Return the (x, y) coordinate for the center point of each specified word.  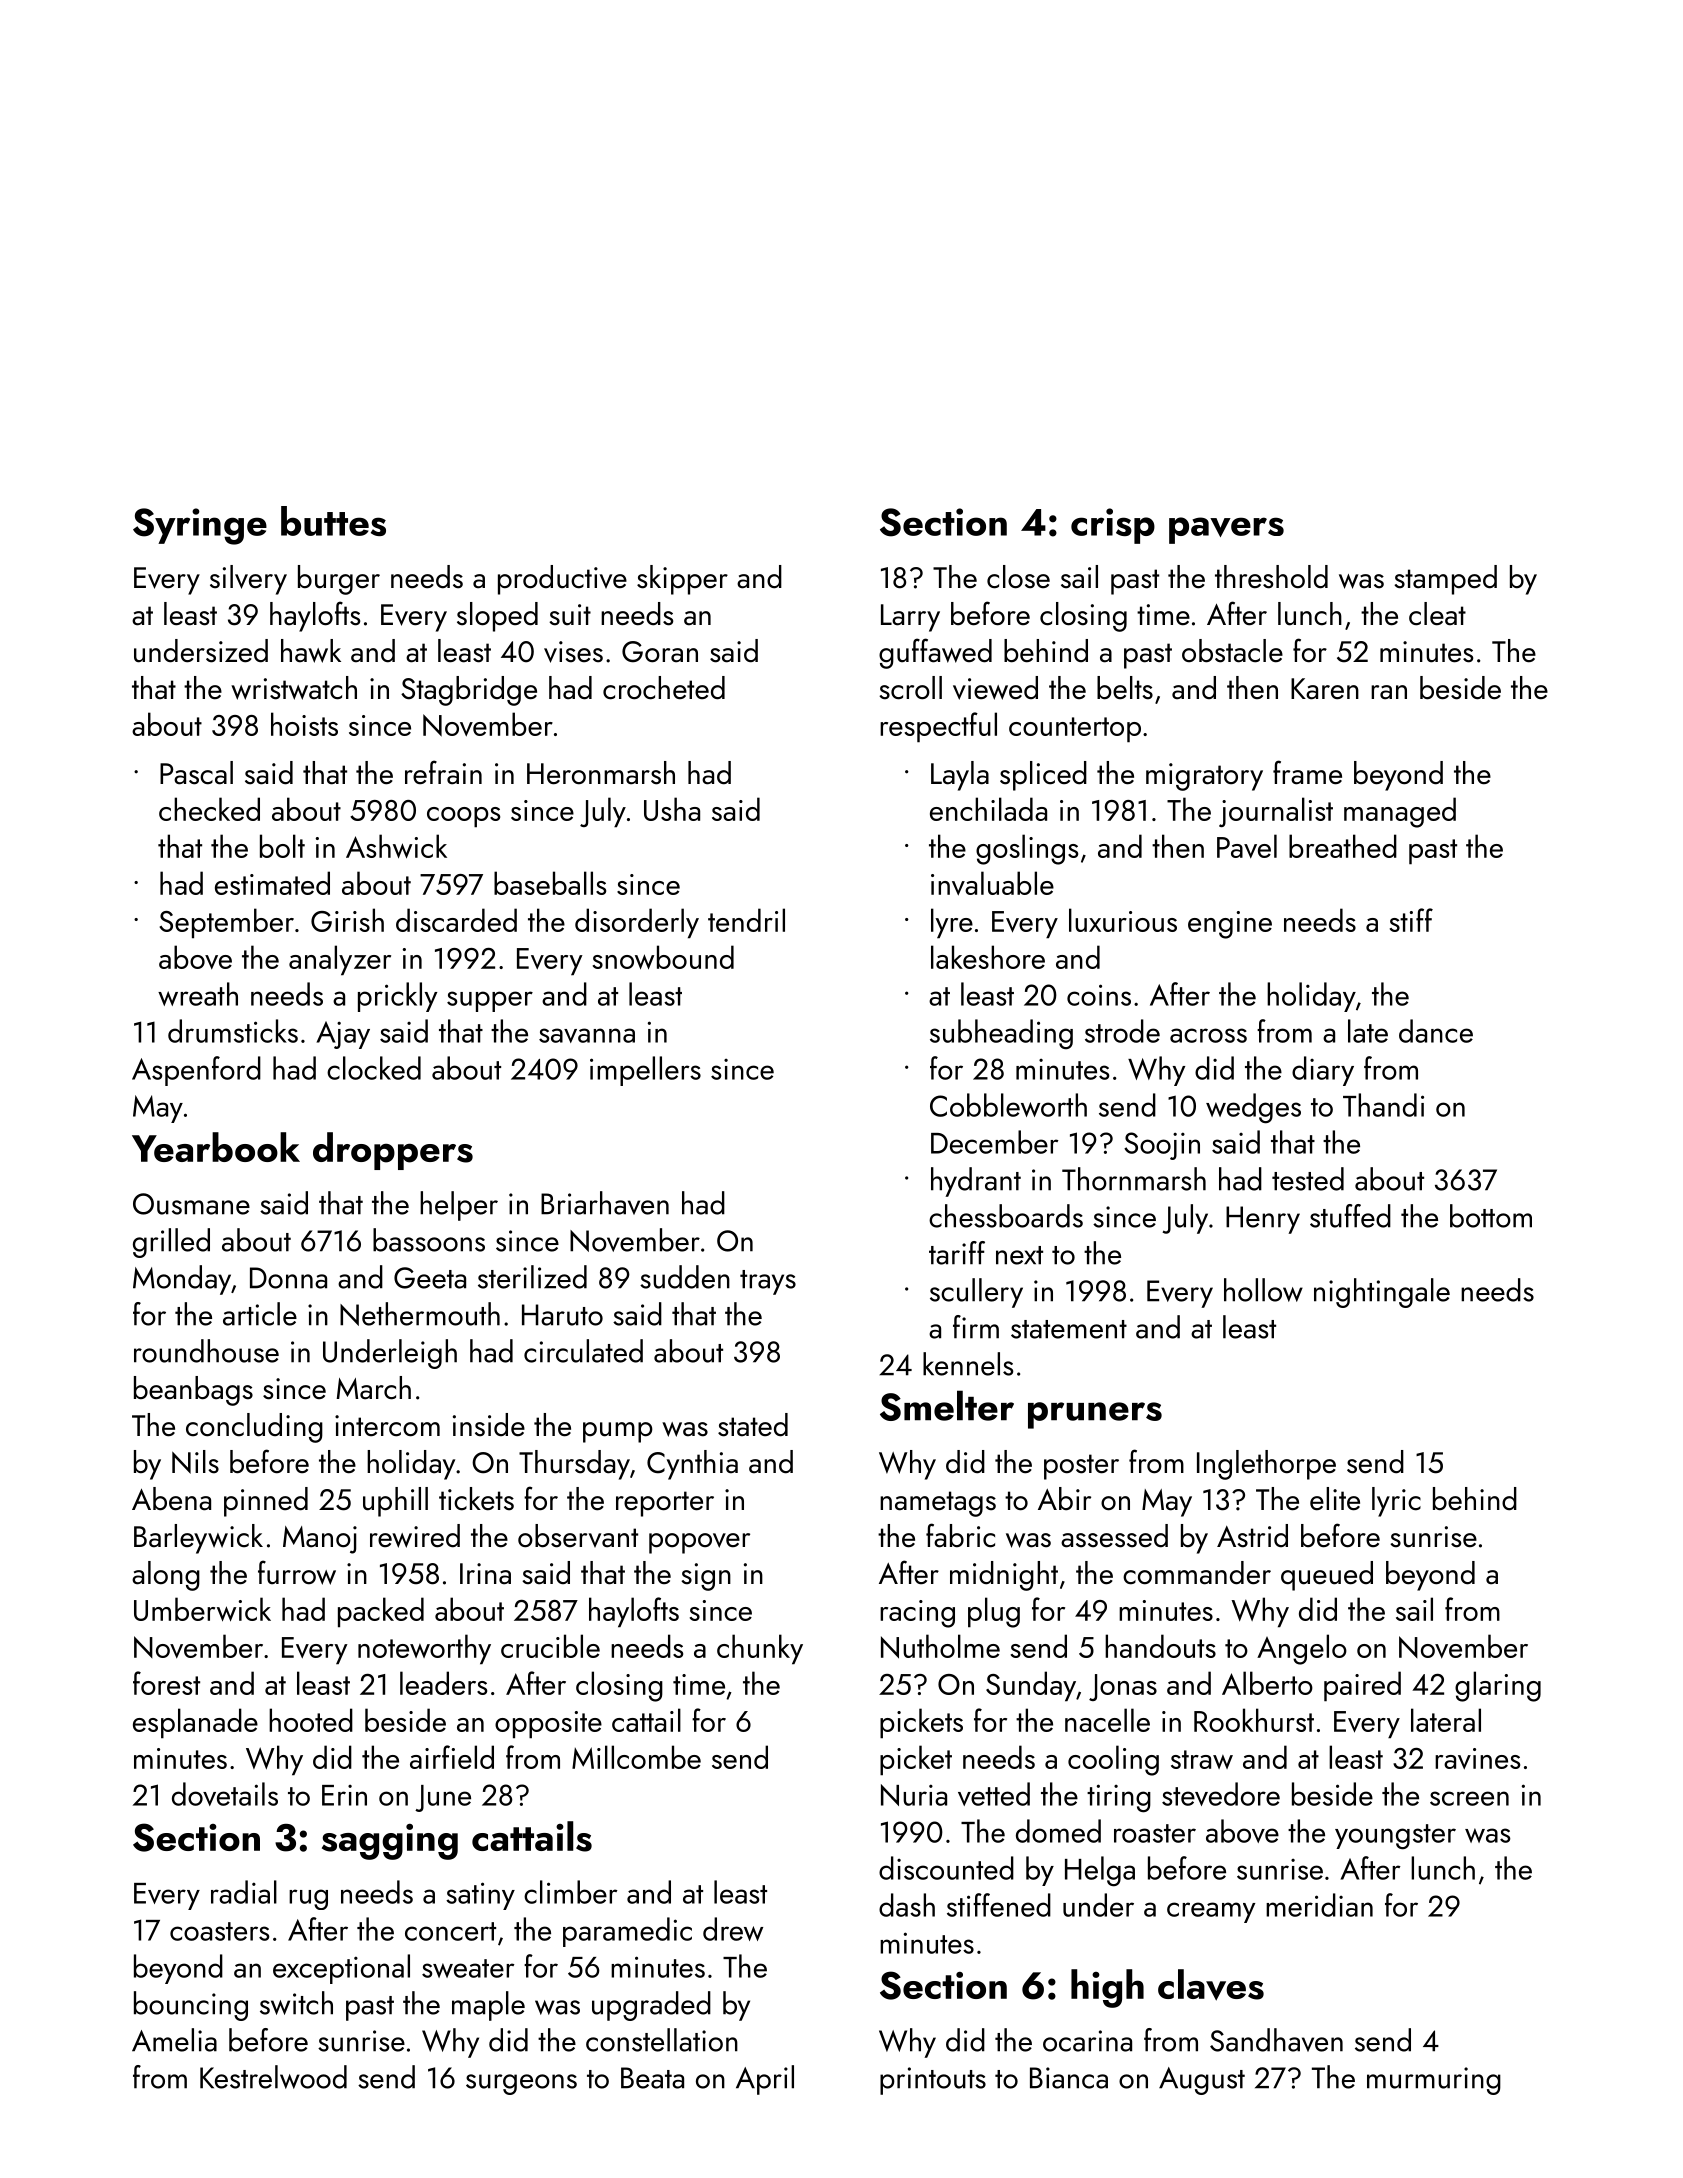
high (1107, 1988)
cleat (1437, 614)
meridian (1319, 1905)
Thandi (1383, 1105)
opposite (548, 1725)
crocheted (664, 688)
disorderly (637, 923)
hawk (311, 651)
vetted (994, 1794)
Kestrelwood (273, 2077)
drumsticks (233, 1031)
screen (1469, 1798)
